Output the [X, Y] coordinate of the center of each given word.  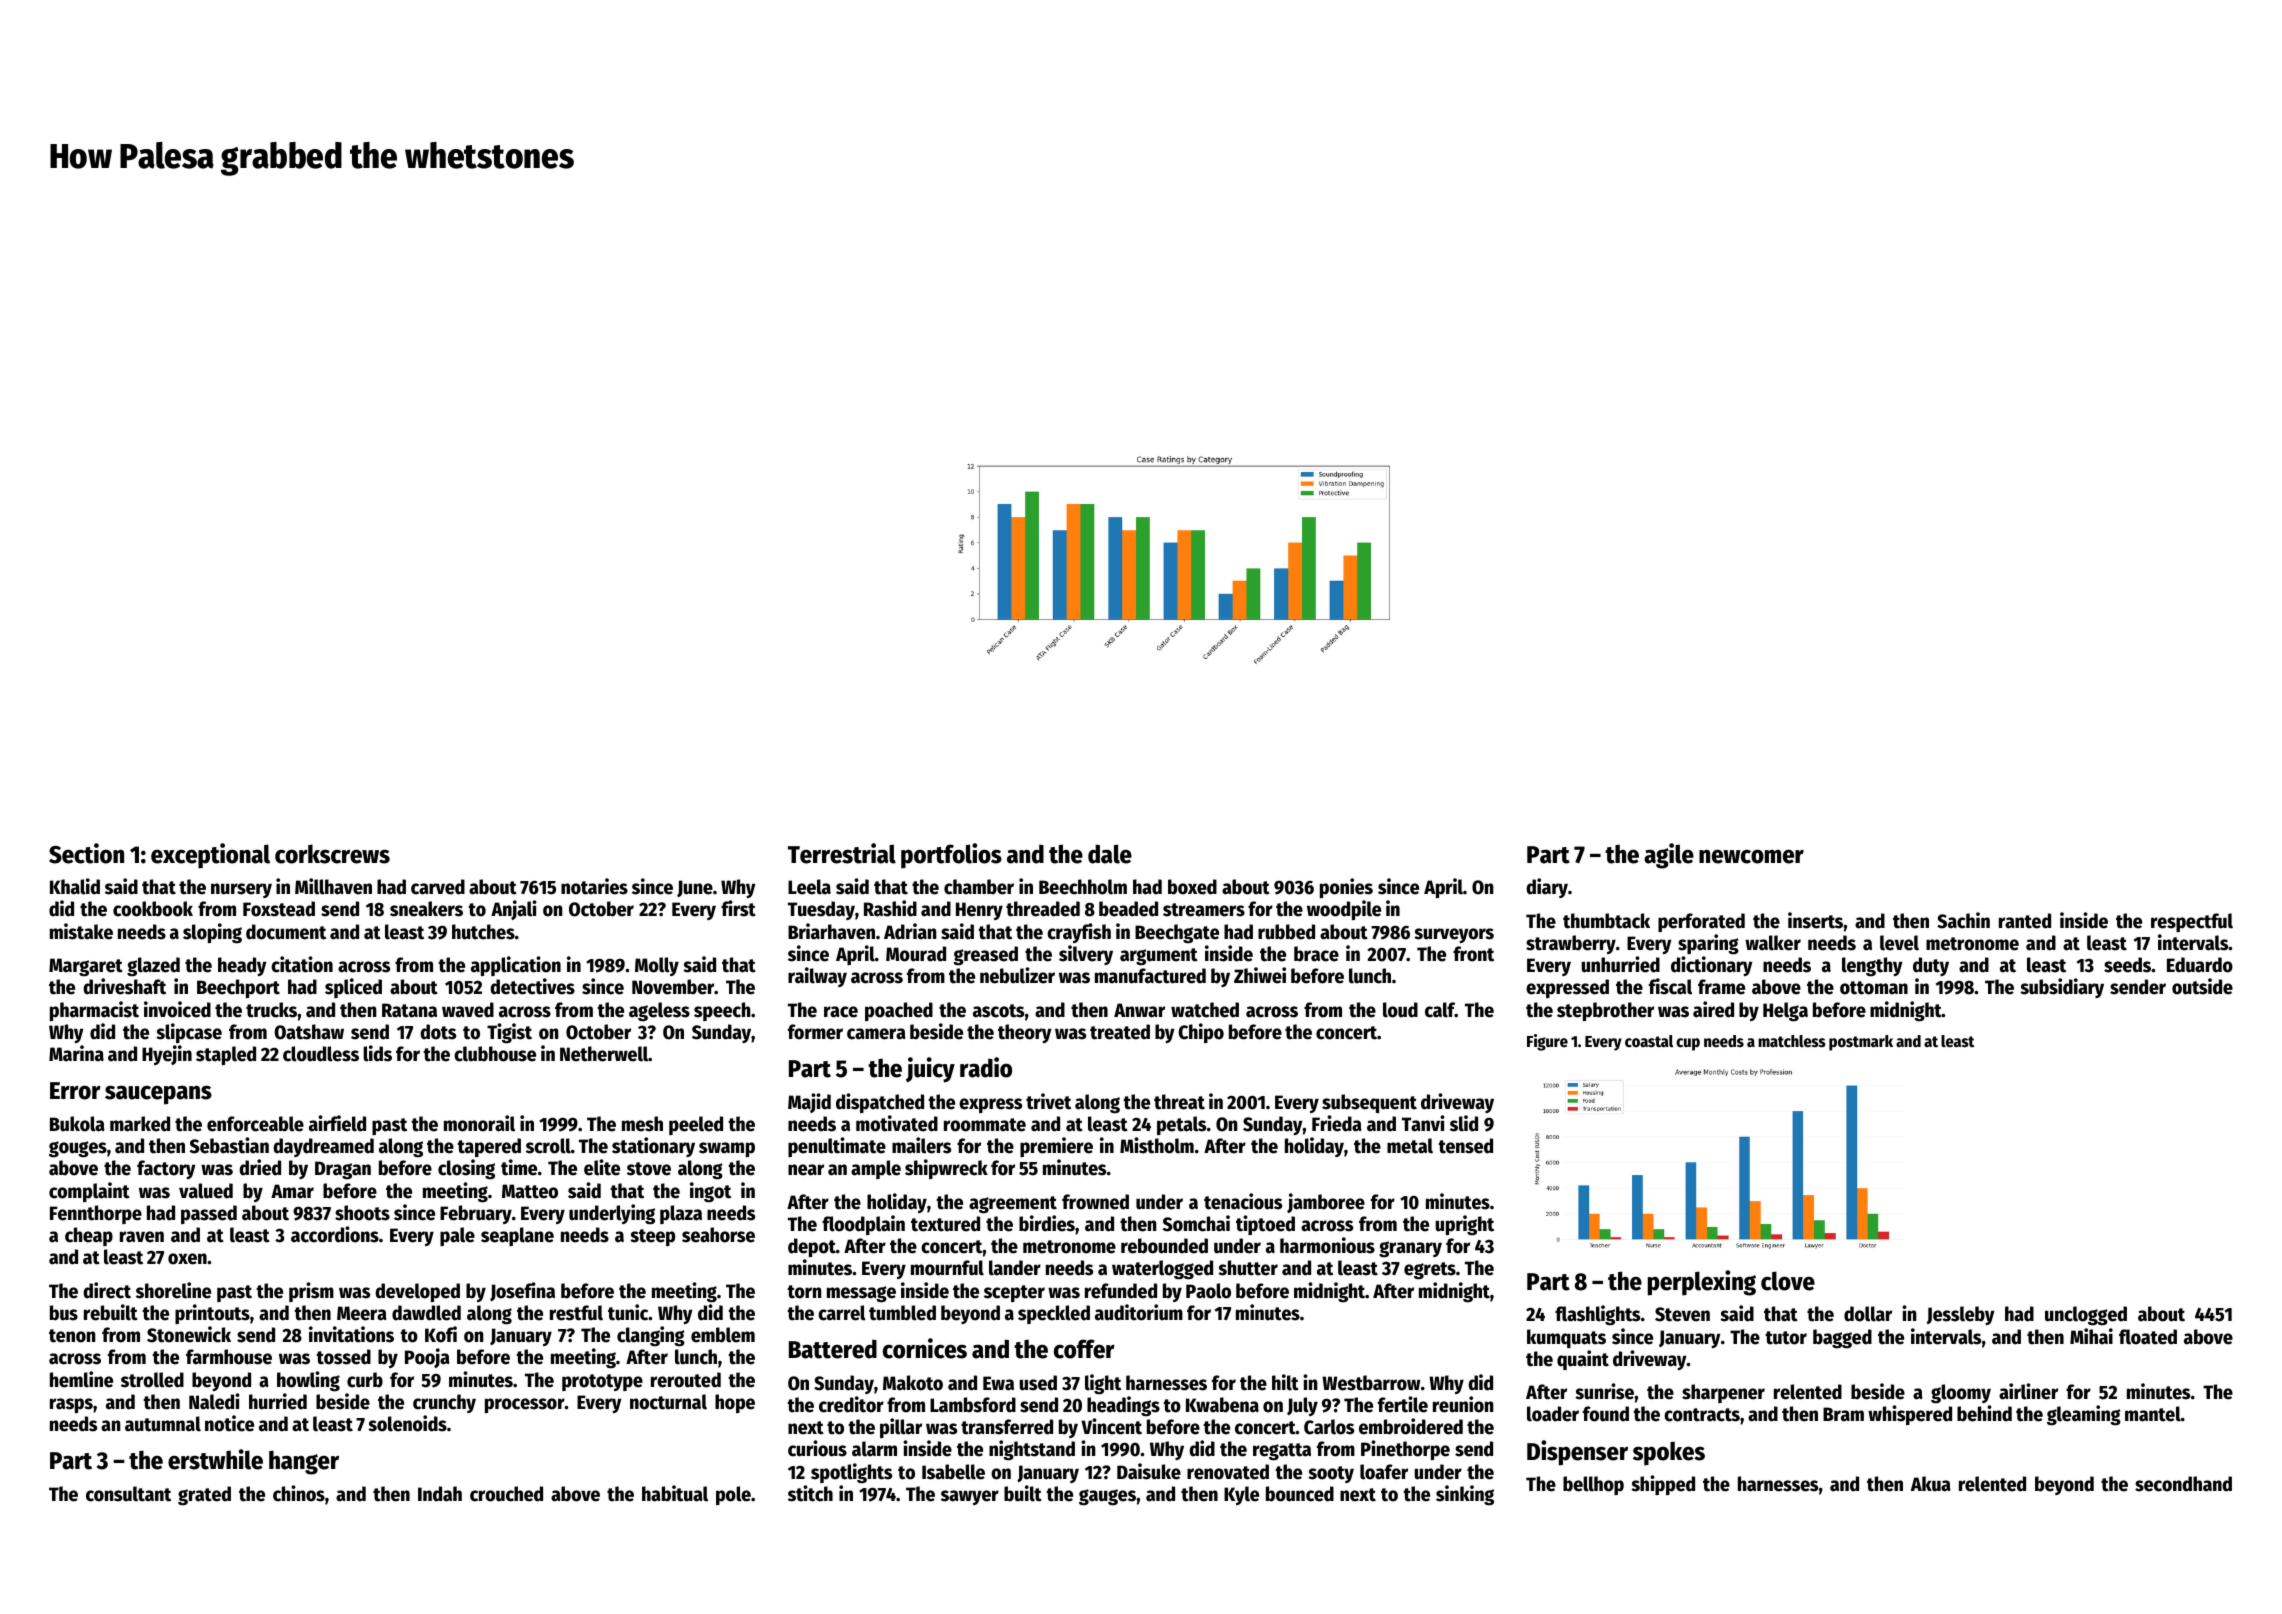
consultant [128, 1494]
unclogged [2086, 1316]
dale [1110, 854]
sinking [1465, 1495]
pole [733, 1495]
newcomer [1751, 856]
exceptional [210, 856]
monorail [479, 1123]
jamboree [1326, 1203]
